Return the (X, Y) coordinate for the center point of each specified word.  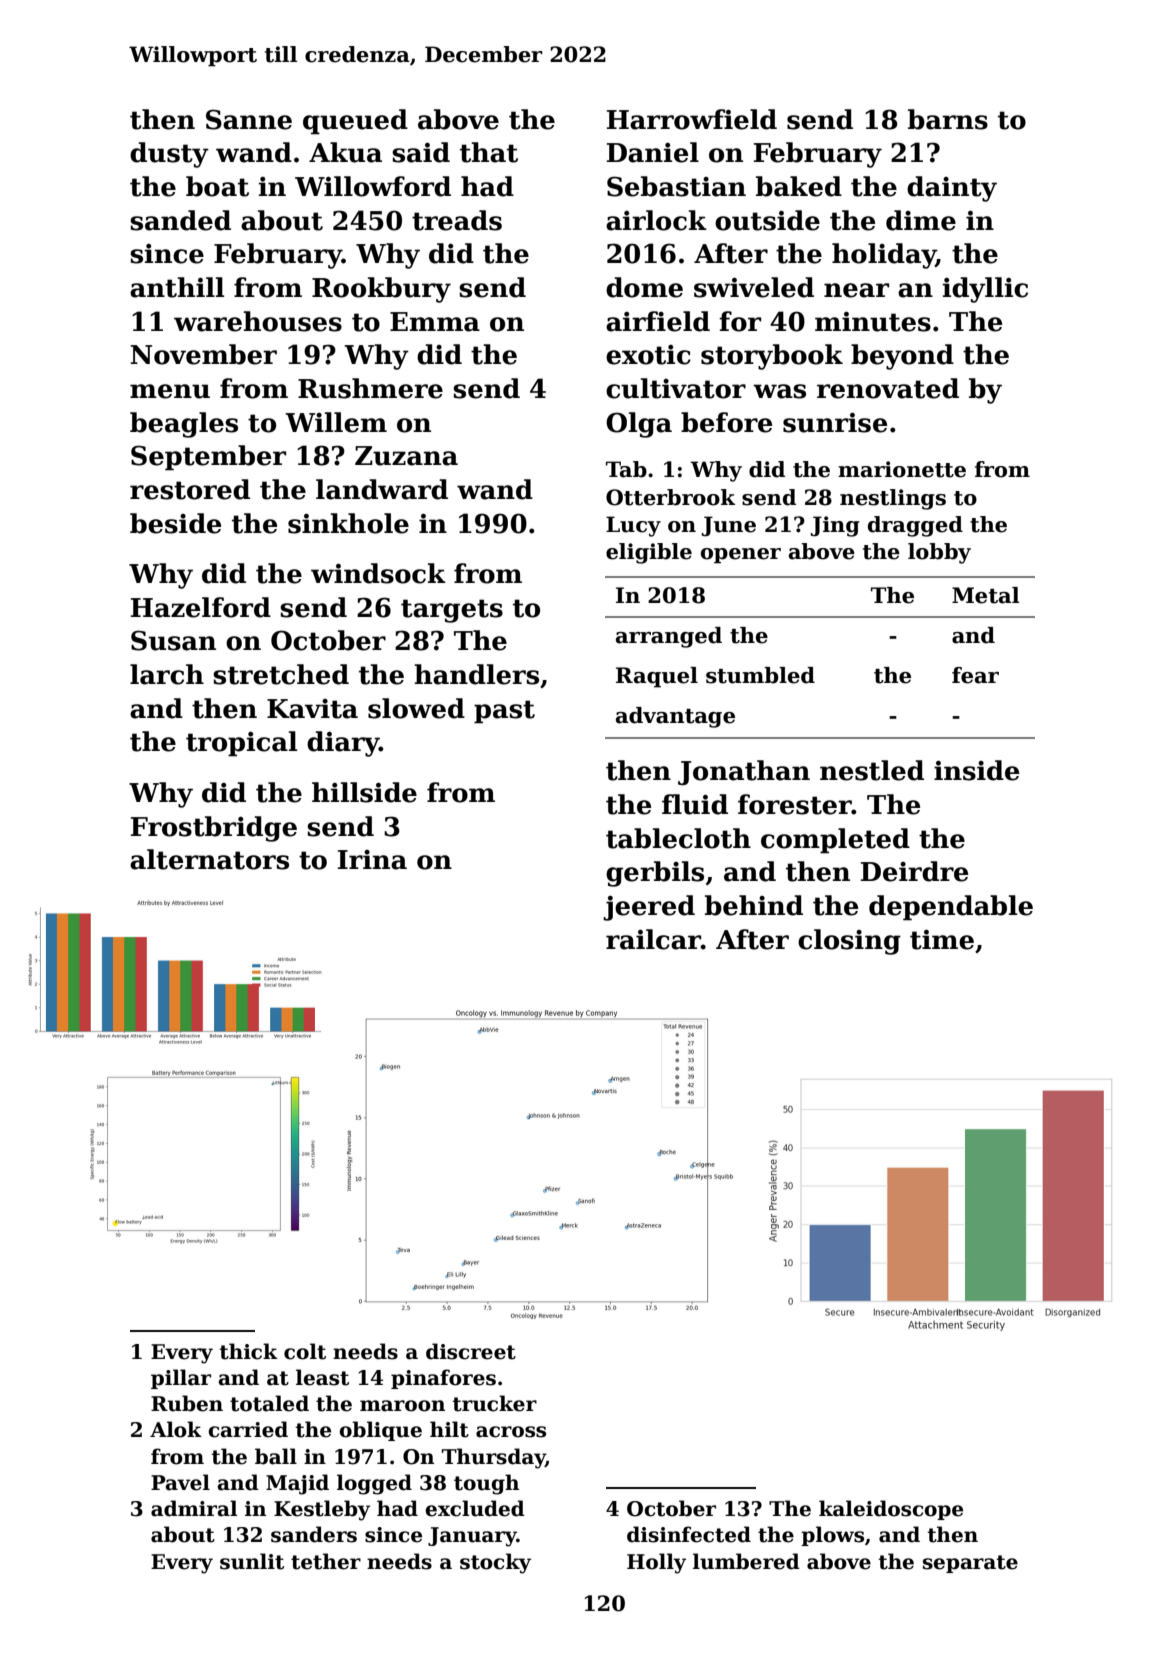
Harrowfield (692, 119)
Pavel (180, 1482)
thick (248, 1351)
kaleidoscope (891, 1510)
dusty (169, 155)
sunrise (835, 423)
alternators (209, 859)
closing (849, 942)
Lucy (633, 526)
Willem (336, 422)
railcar (653, 939)
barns (948, 119)
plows (832, 1536)
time (942, 940)
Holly (656, 1563)
